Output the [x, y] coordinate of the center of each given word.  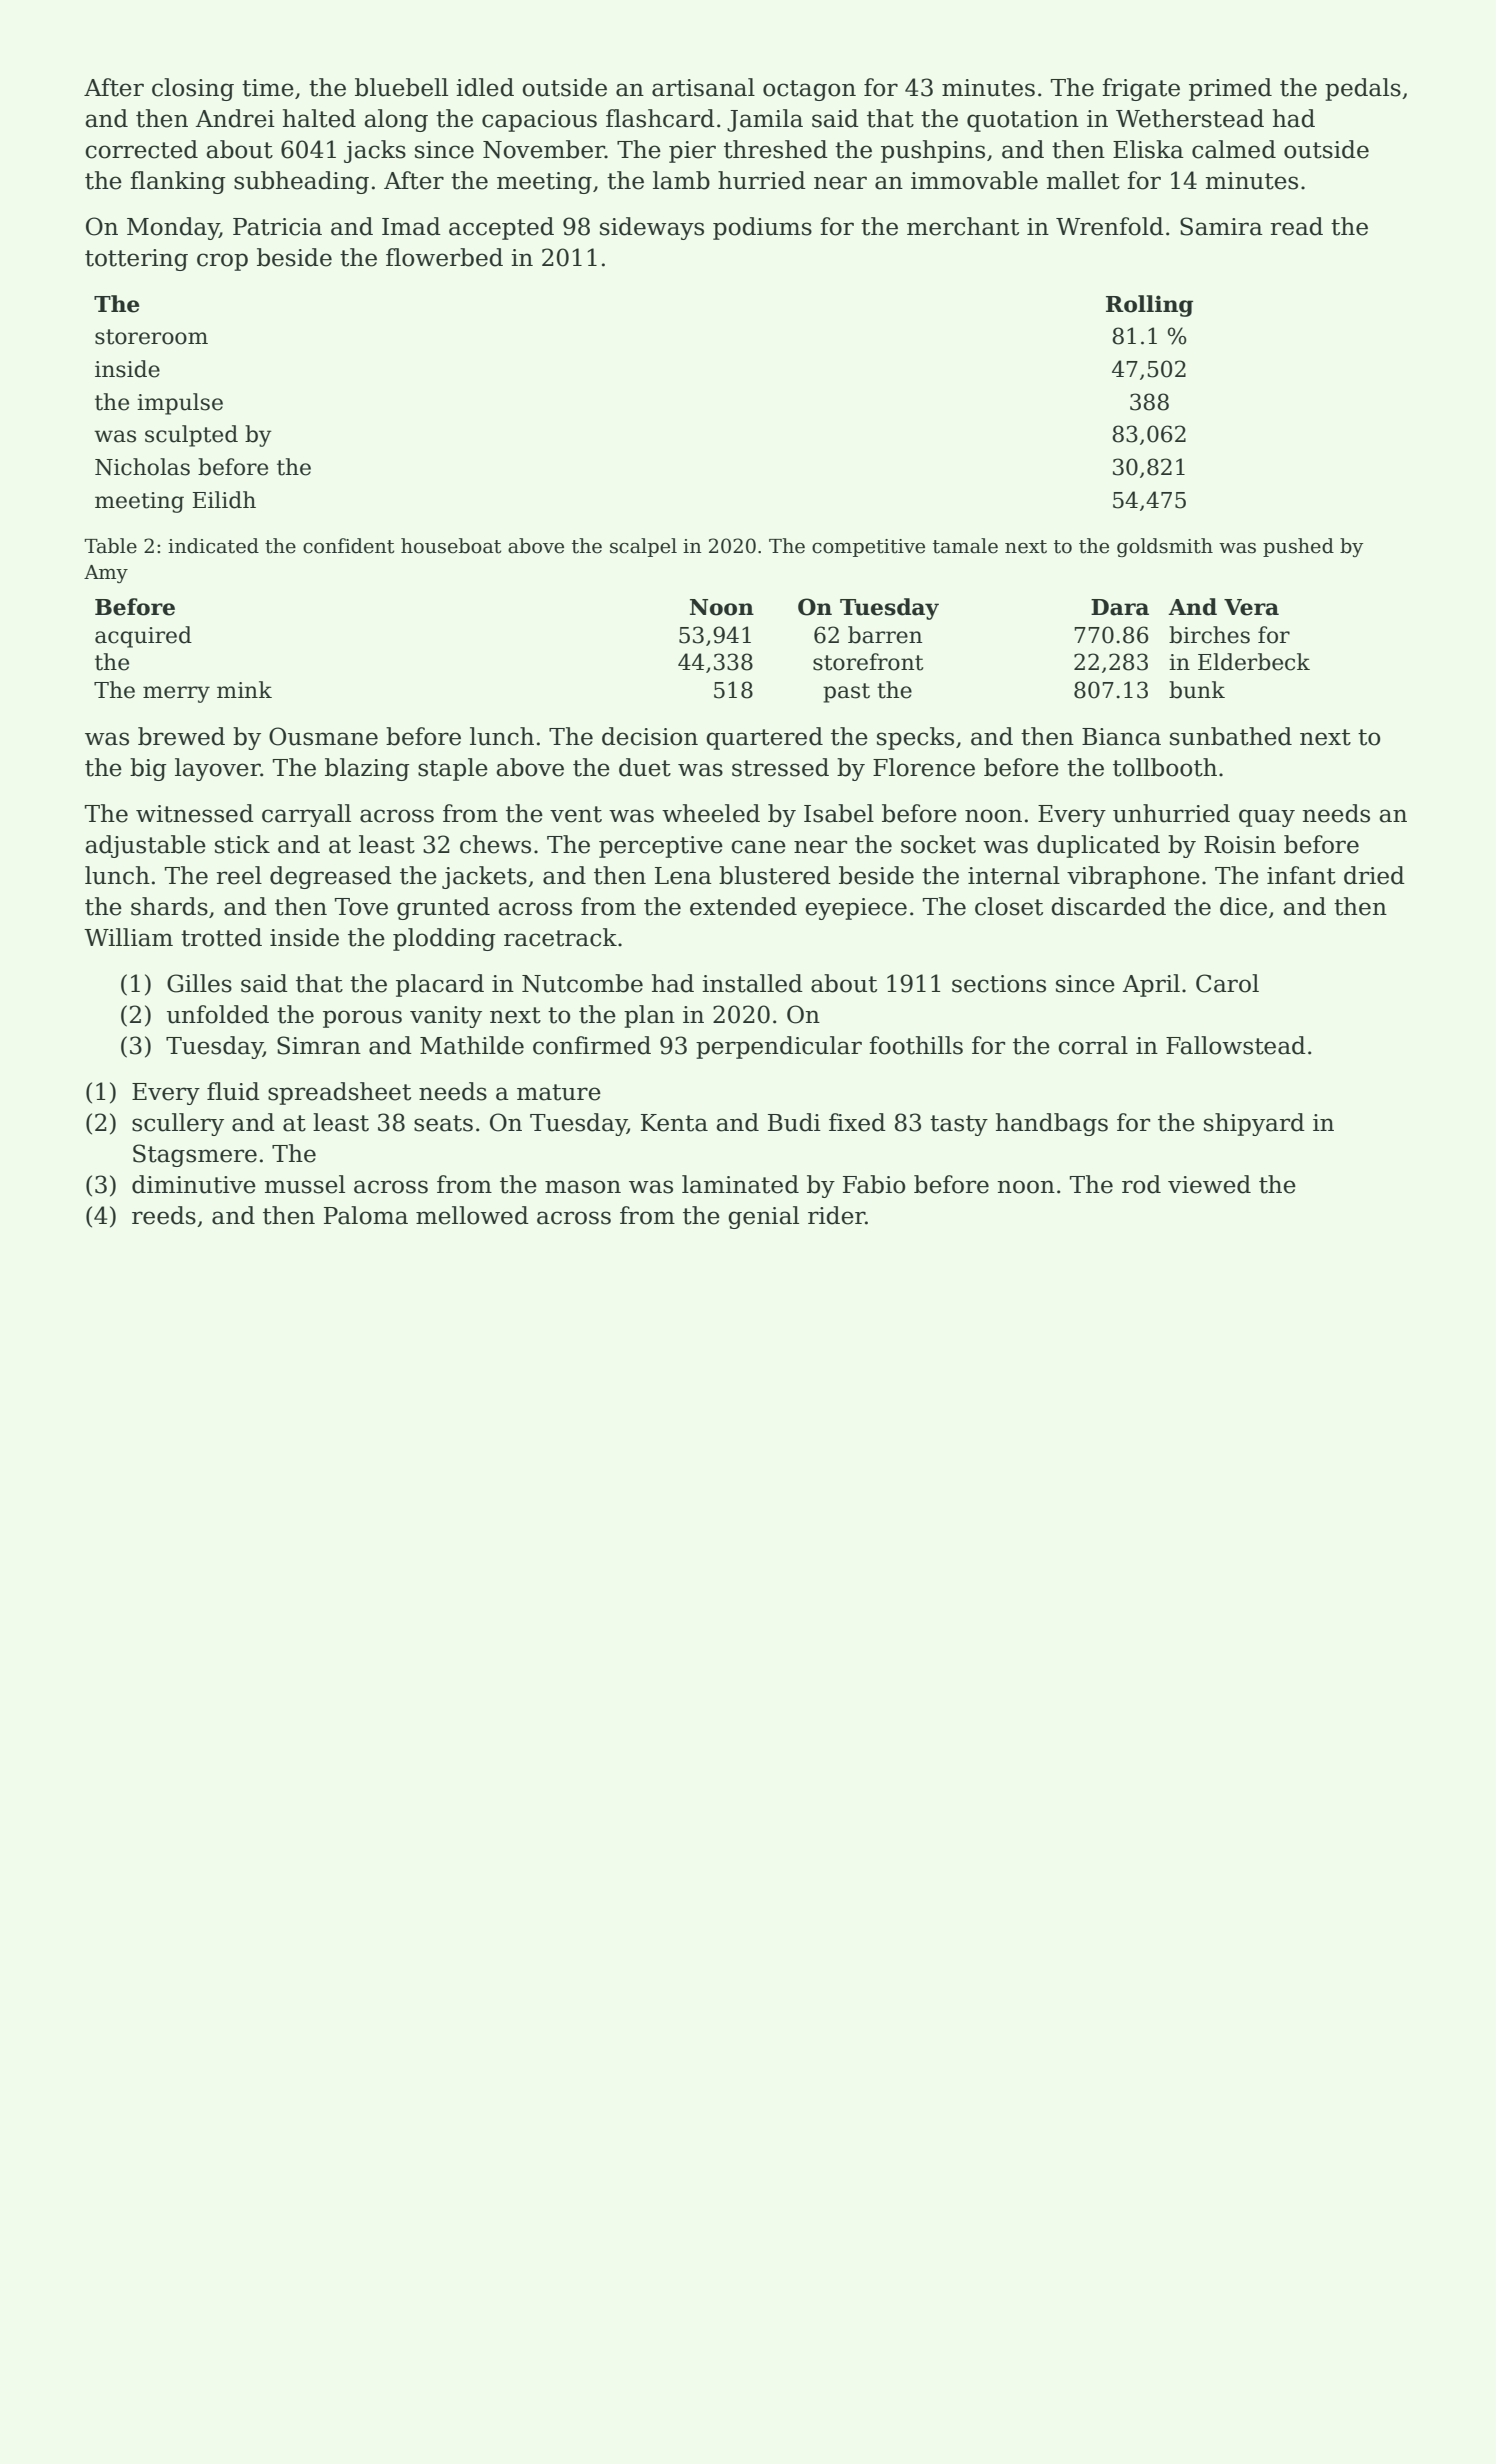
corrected [141, 149]
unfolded [218, 1014]
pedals [1363, 89]
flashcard [660, 118]
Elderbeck [1254, 662]
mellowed [472, 1215]
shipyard [1254, 1124]
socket [938, 844]
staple [453, 769]
